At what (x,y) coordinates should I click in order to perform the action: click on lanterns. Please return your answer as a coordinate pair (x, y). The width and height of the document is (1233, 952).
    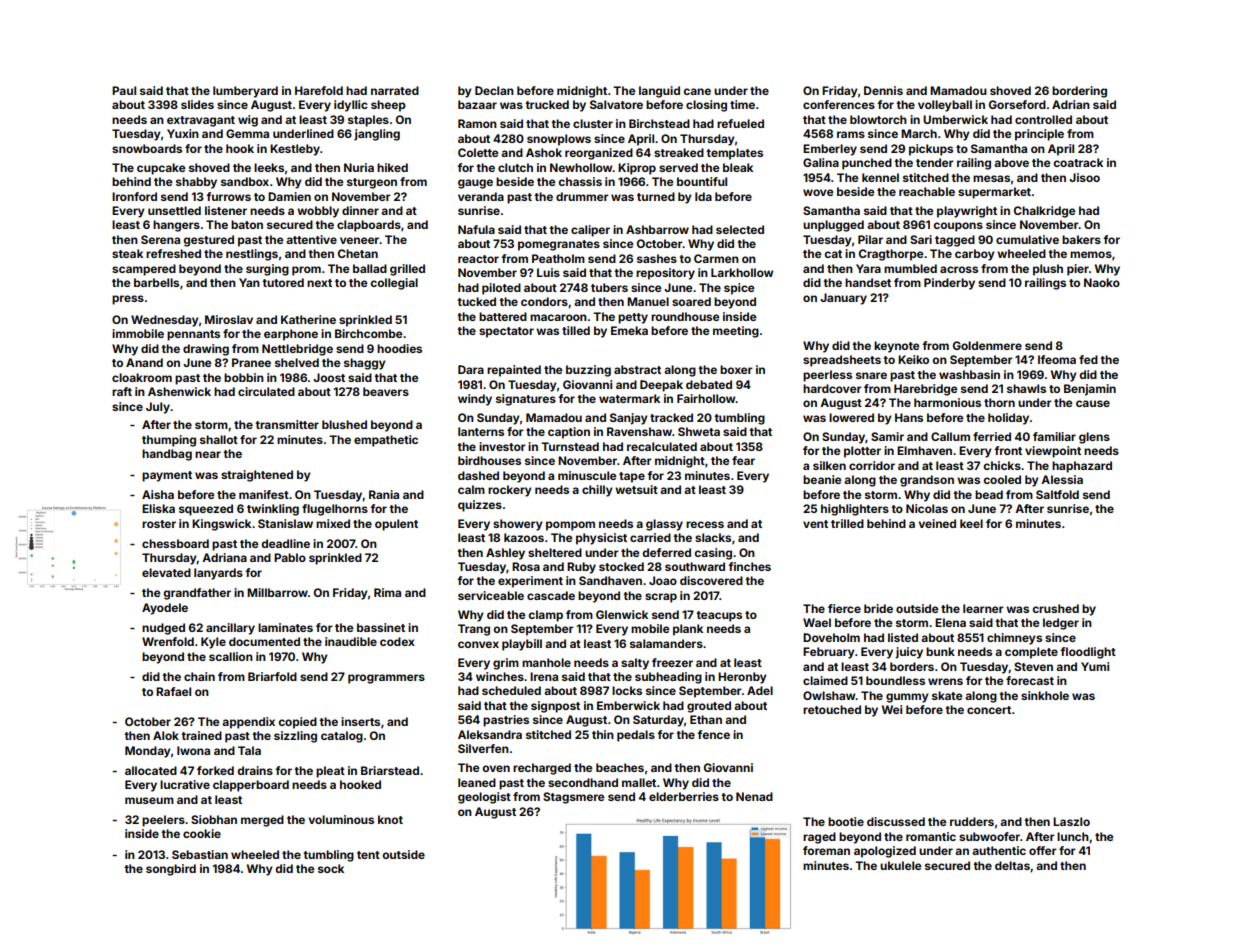
    Looking at the image, I should click on (481, 431).
